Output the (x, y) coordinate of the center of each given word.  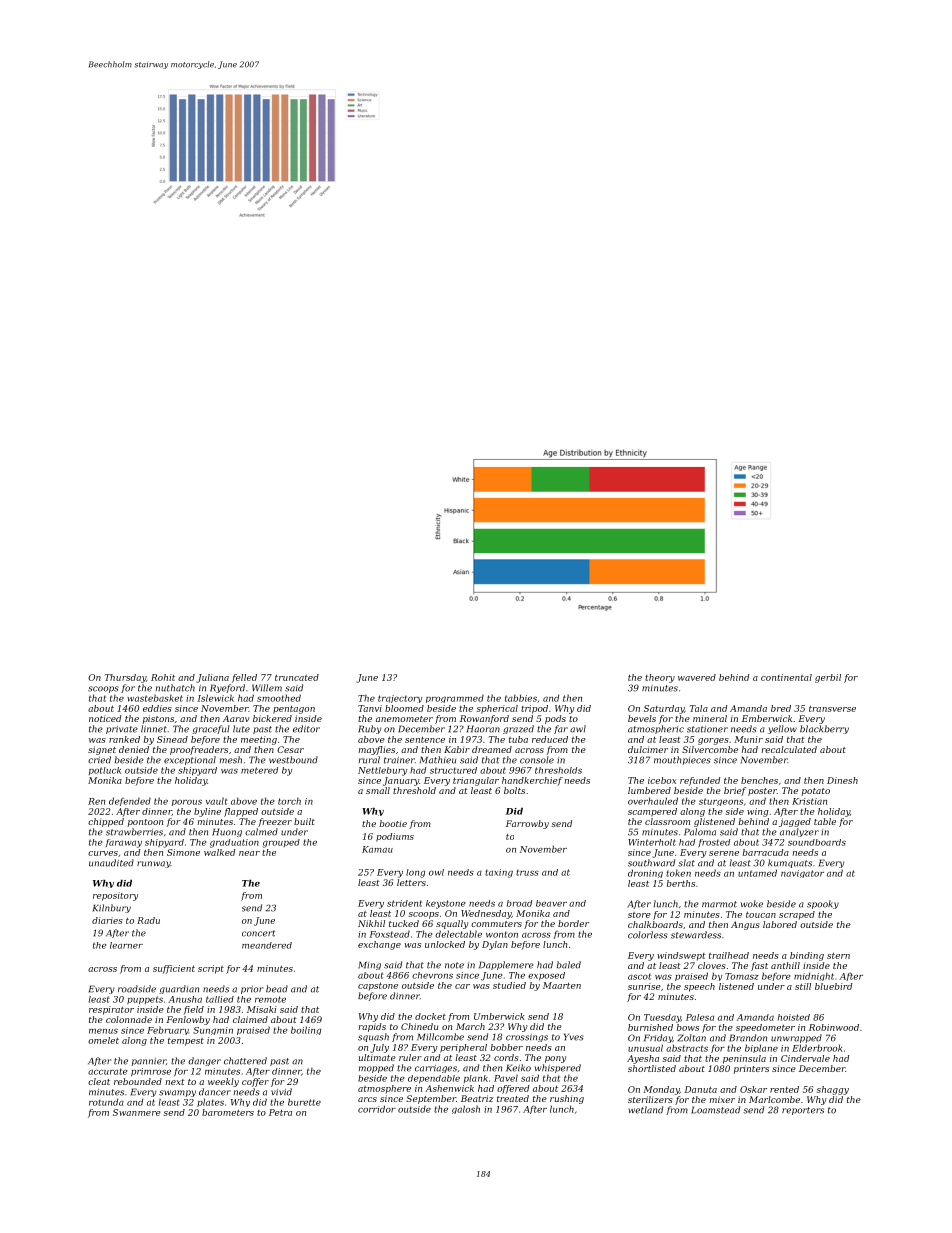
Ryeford (227, 688)
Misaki (262, 1009)
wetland (645, 1110)
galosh (466, 1109)
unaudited (111, 863)
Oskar (753, 1089)
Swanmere (137, 1112)
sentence (425, 740)
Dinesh (842, 780)
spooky (823, 904)
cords (506, 1057)
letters (411, 882)
